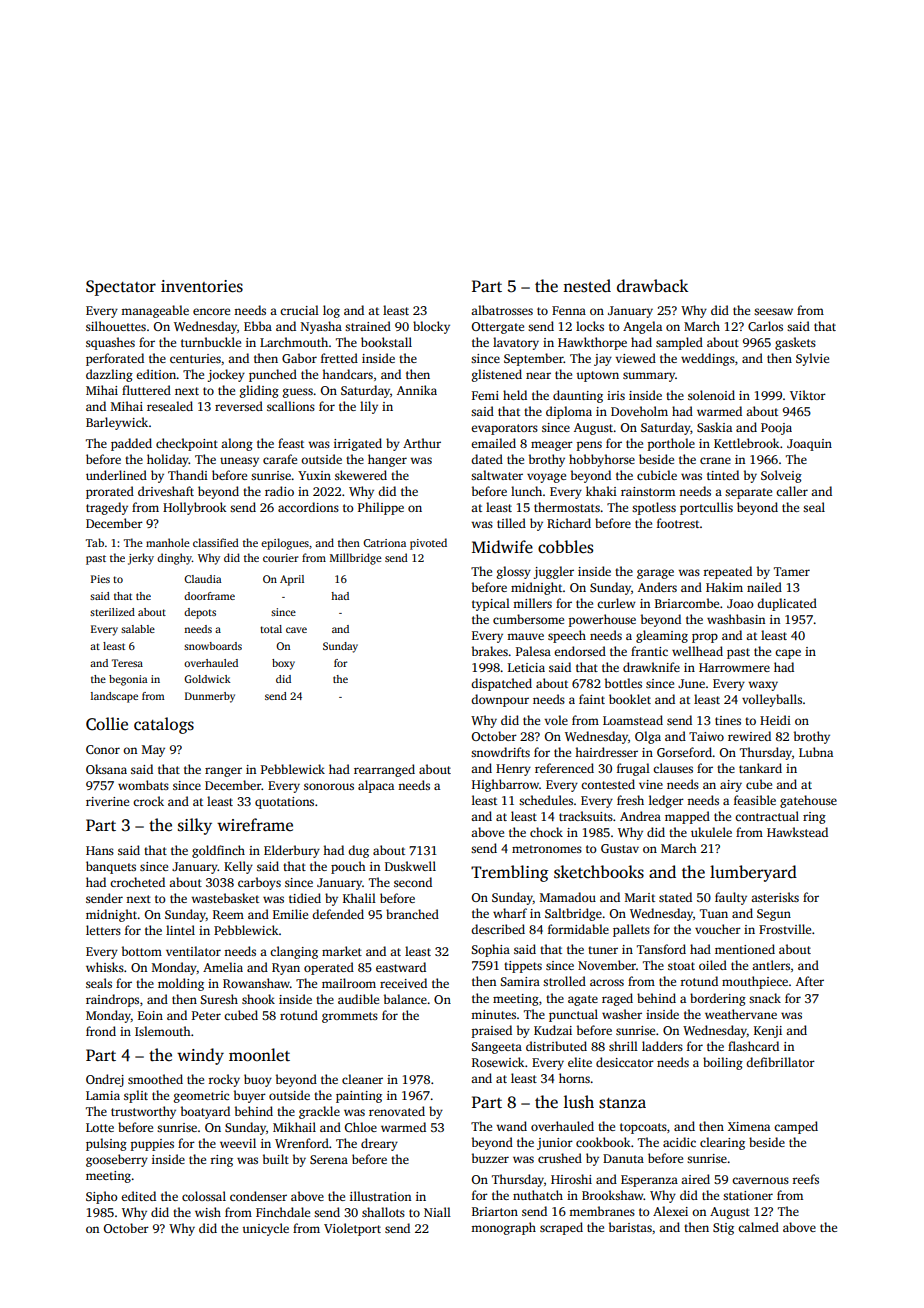  Describe the element at coordinates (526, 667) in the document. I see `Leticia` at that location.
